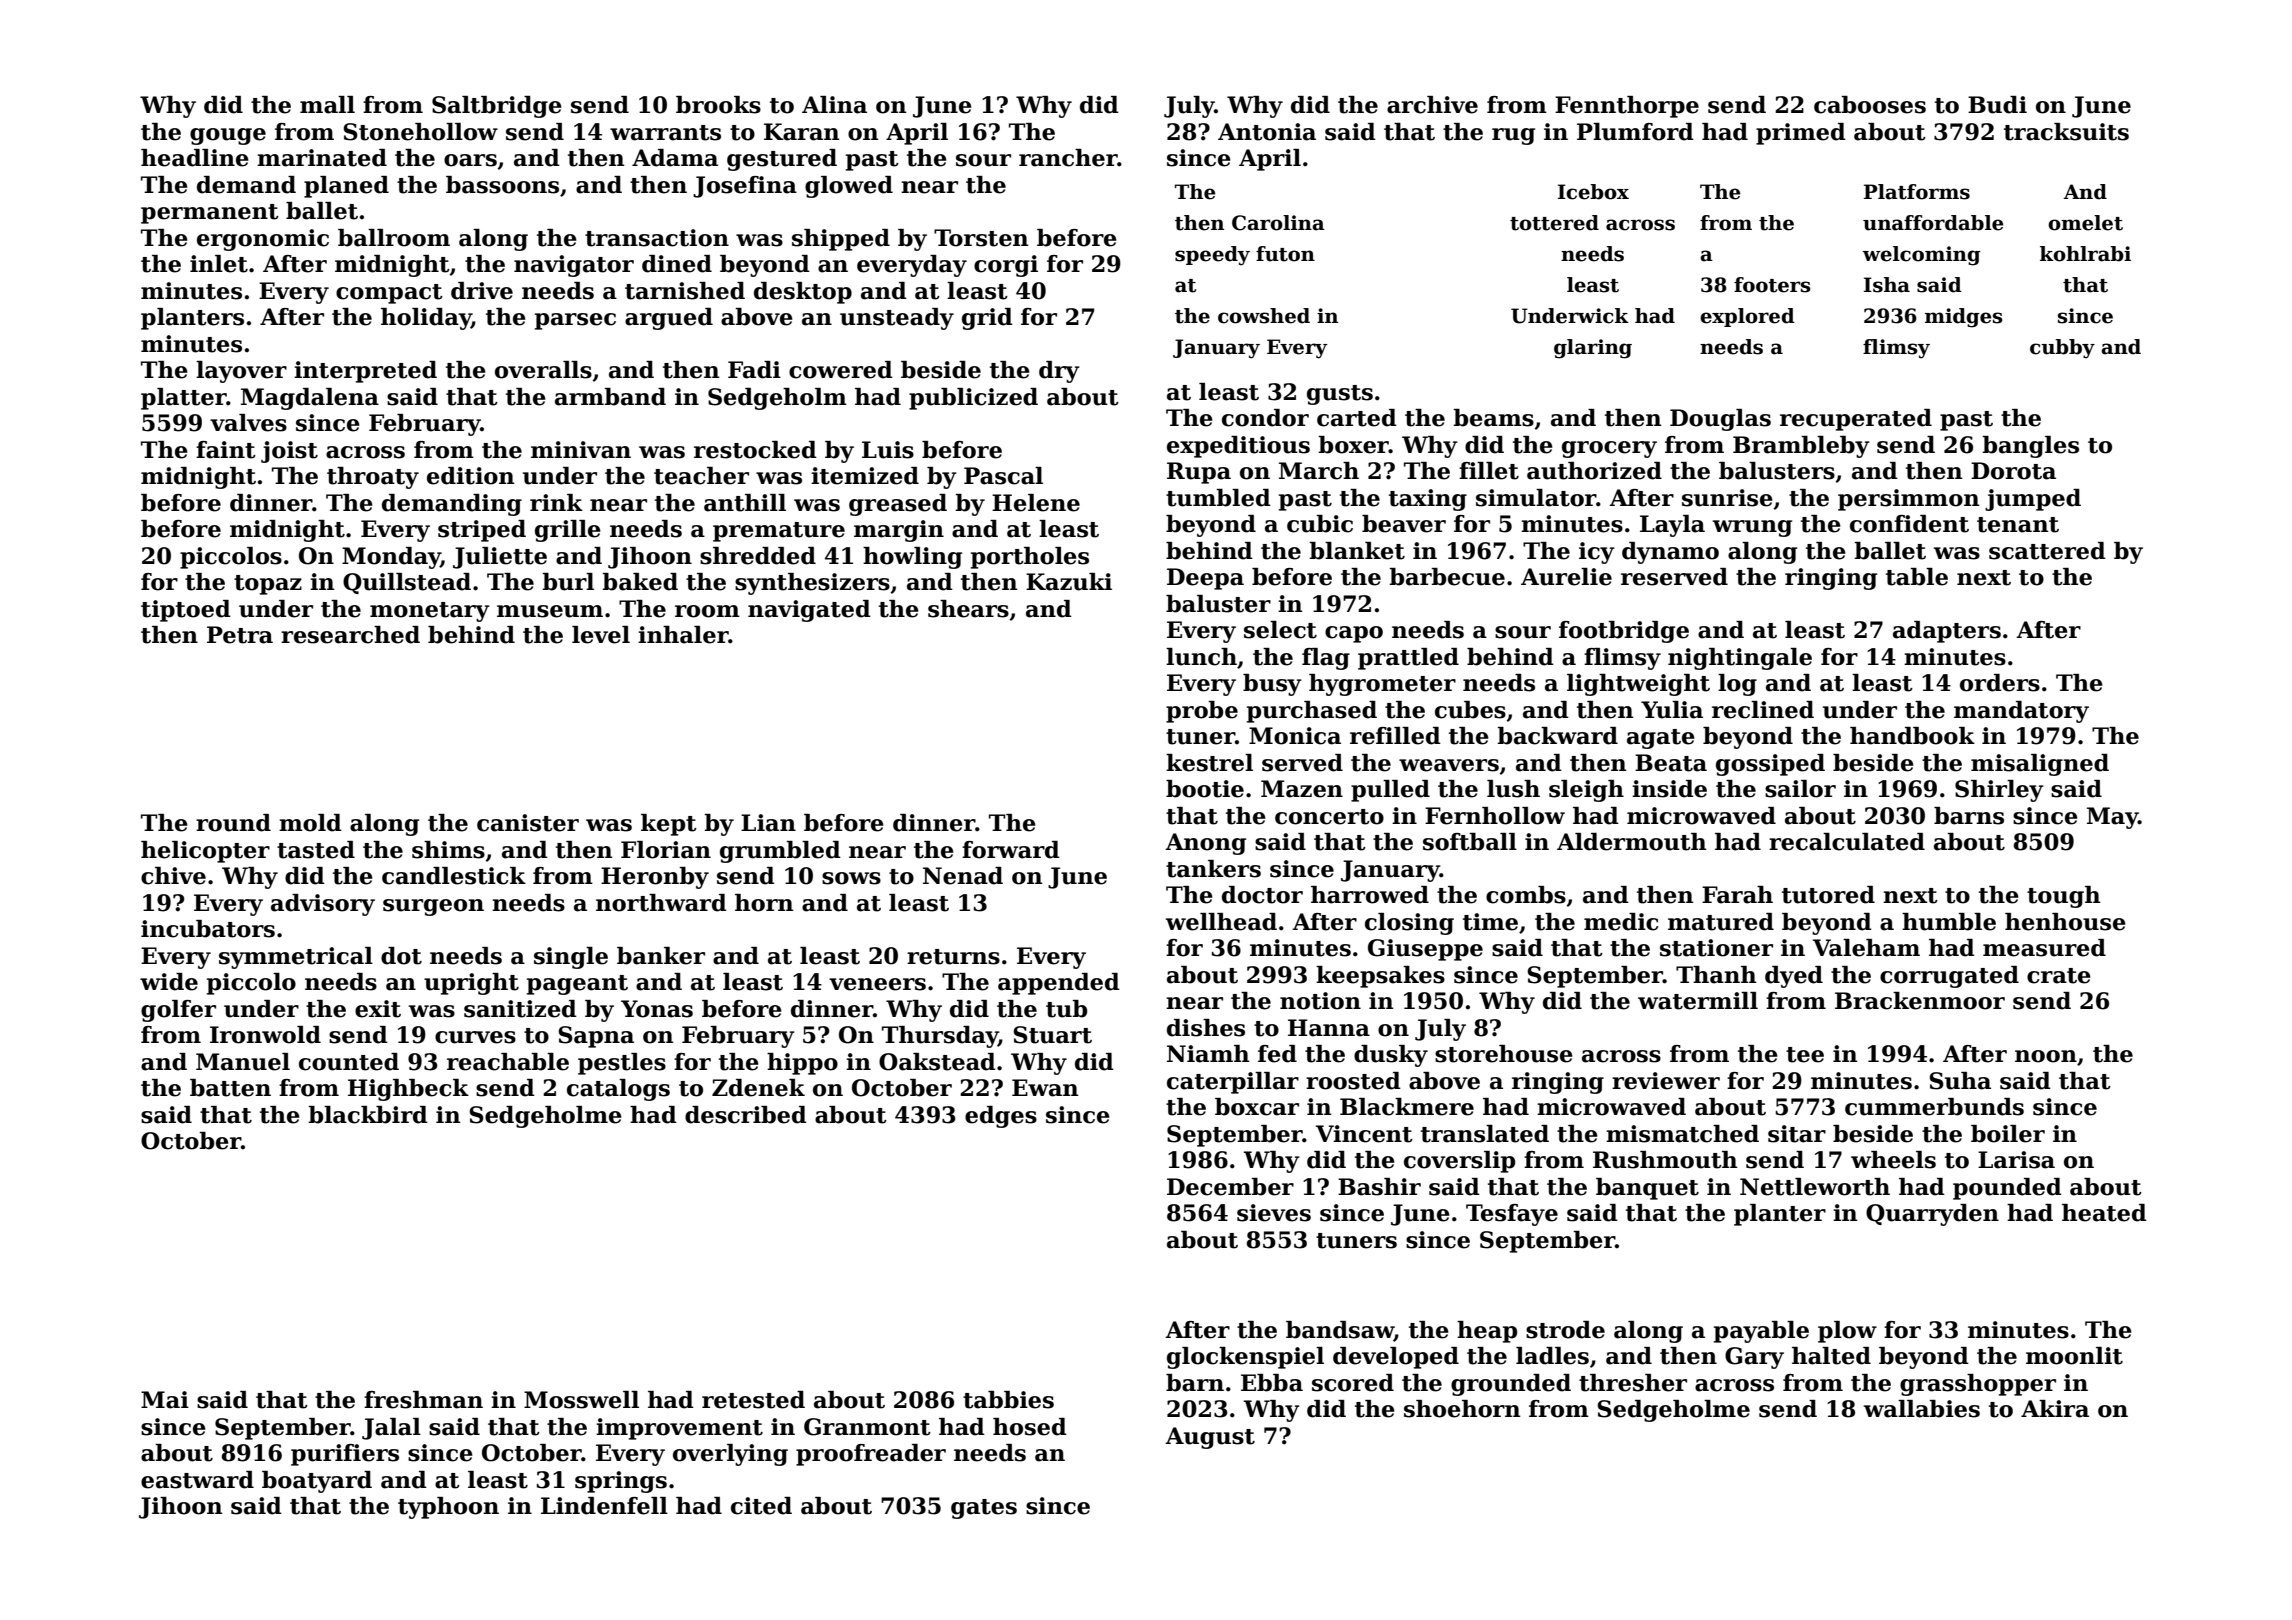 The height and width of the screenshot is (1620, 2292). Describe the element at coordinates (1917, 577) in the screenshot. I see `table` at that location.
